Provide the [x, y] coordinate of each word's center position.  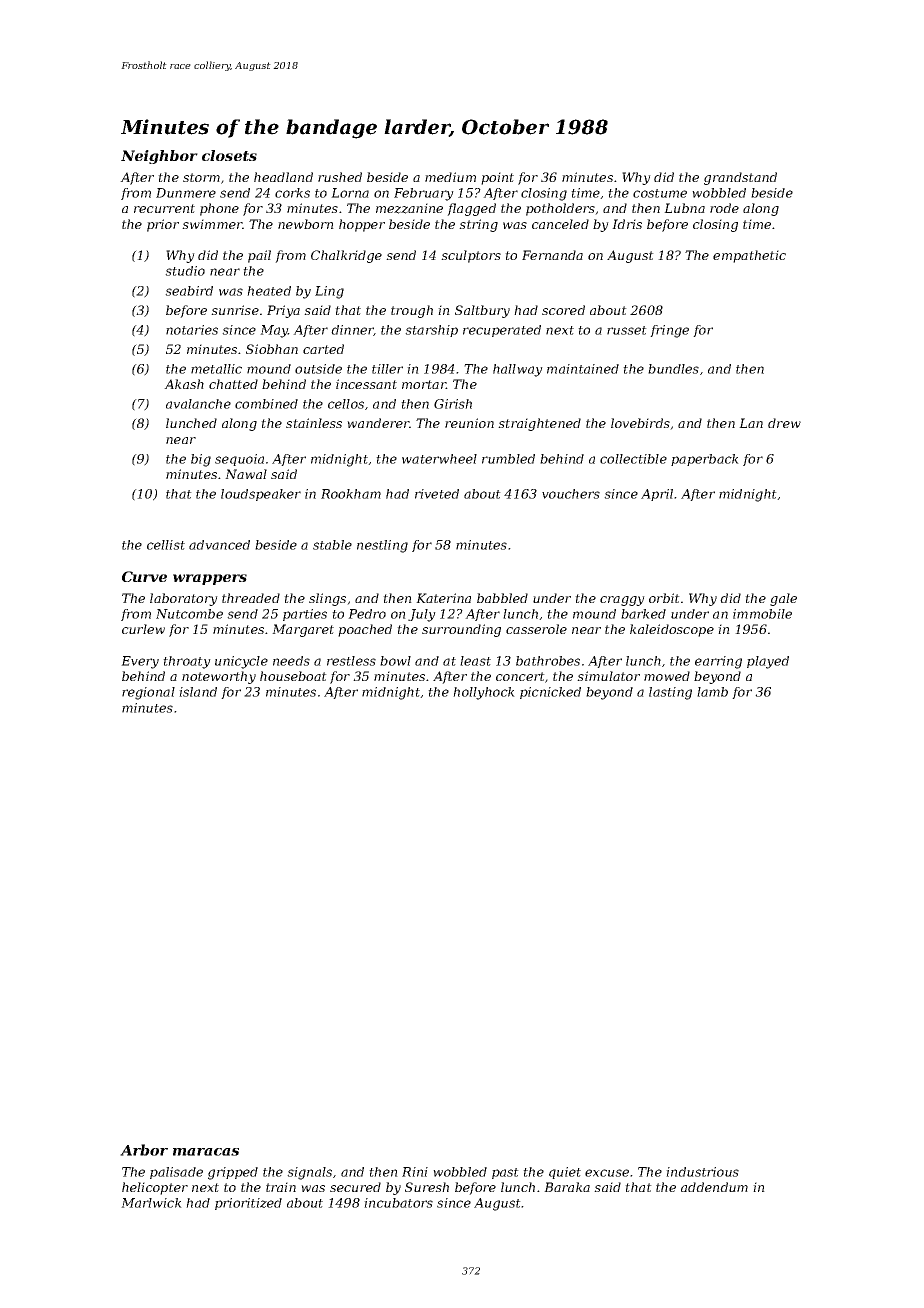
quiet [565, 1173]
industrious [702, 1172]
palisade [176, 1173]
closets [229, 155]
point [497, 178]
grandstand [740, 178]
